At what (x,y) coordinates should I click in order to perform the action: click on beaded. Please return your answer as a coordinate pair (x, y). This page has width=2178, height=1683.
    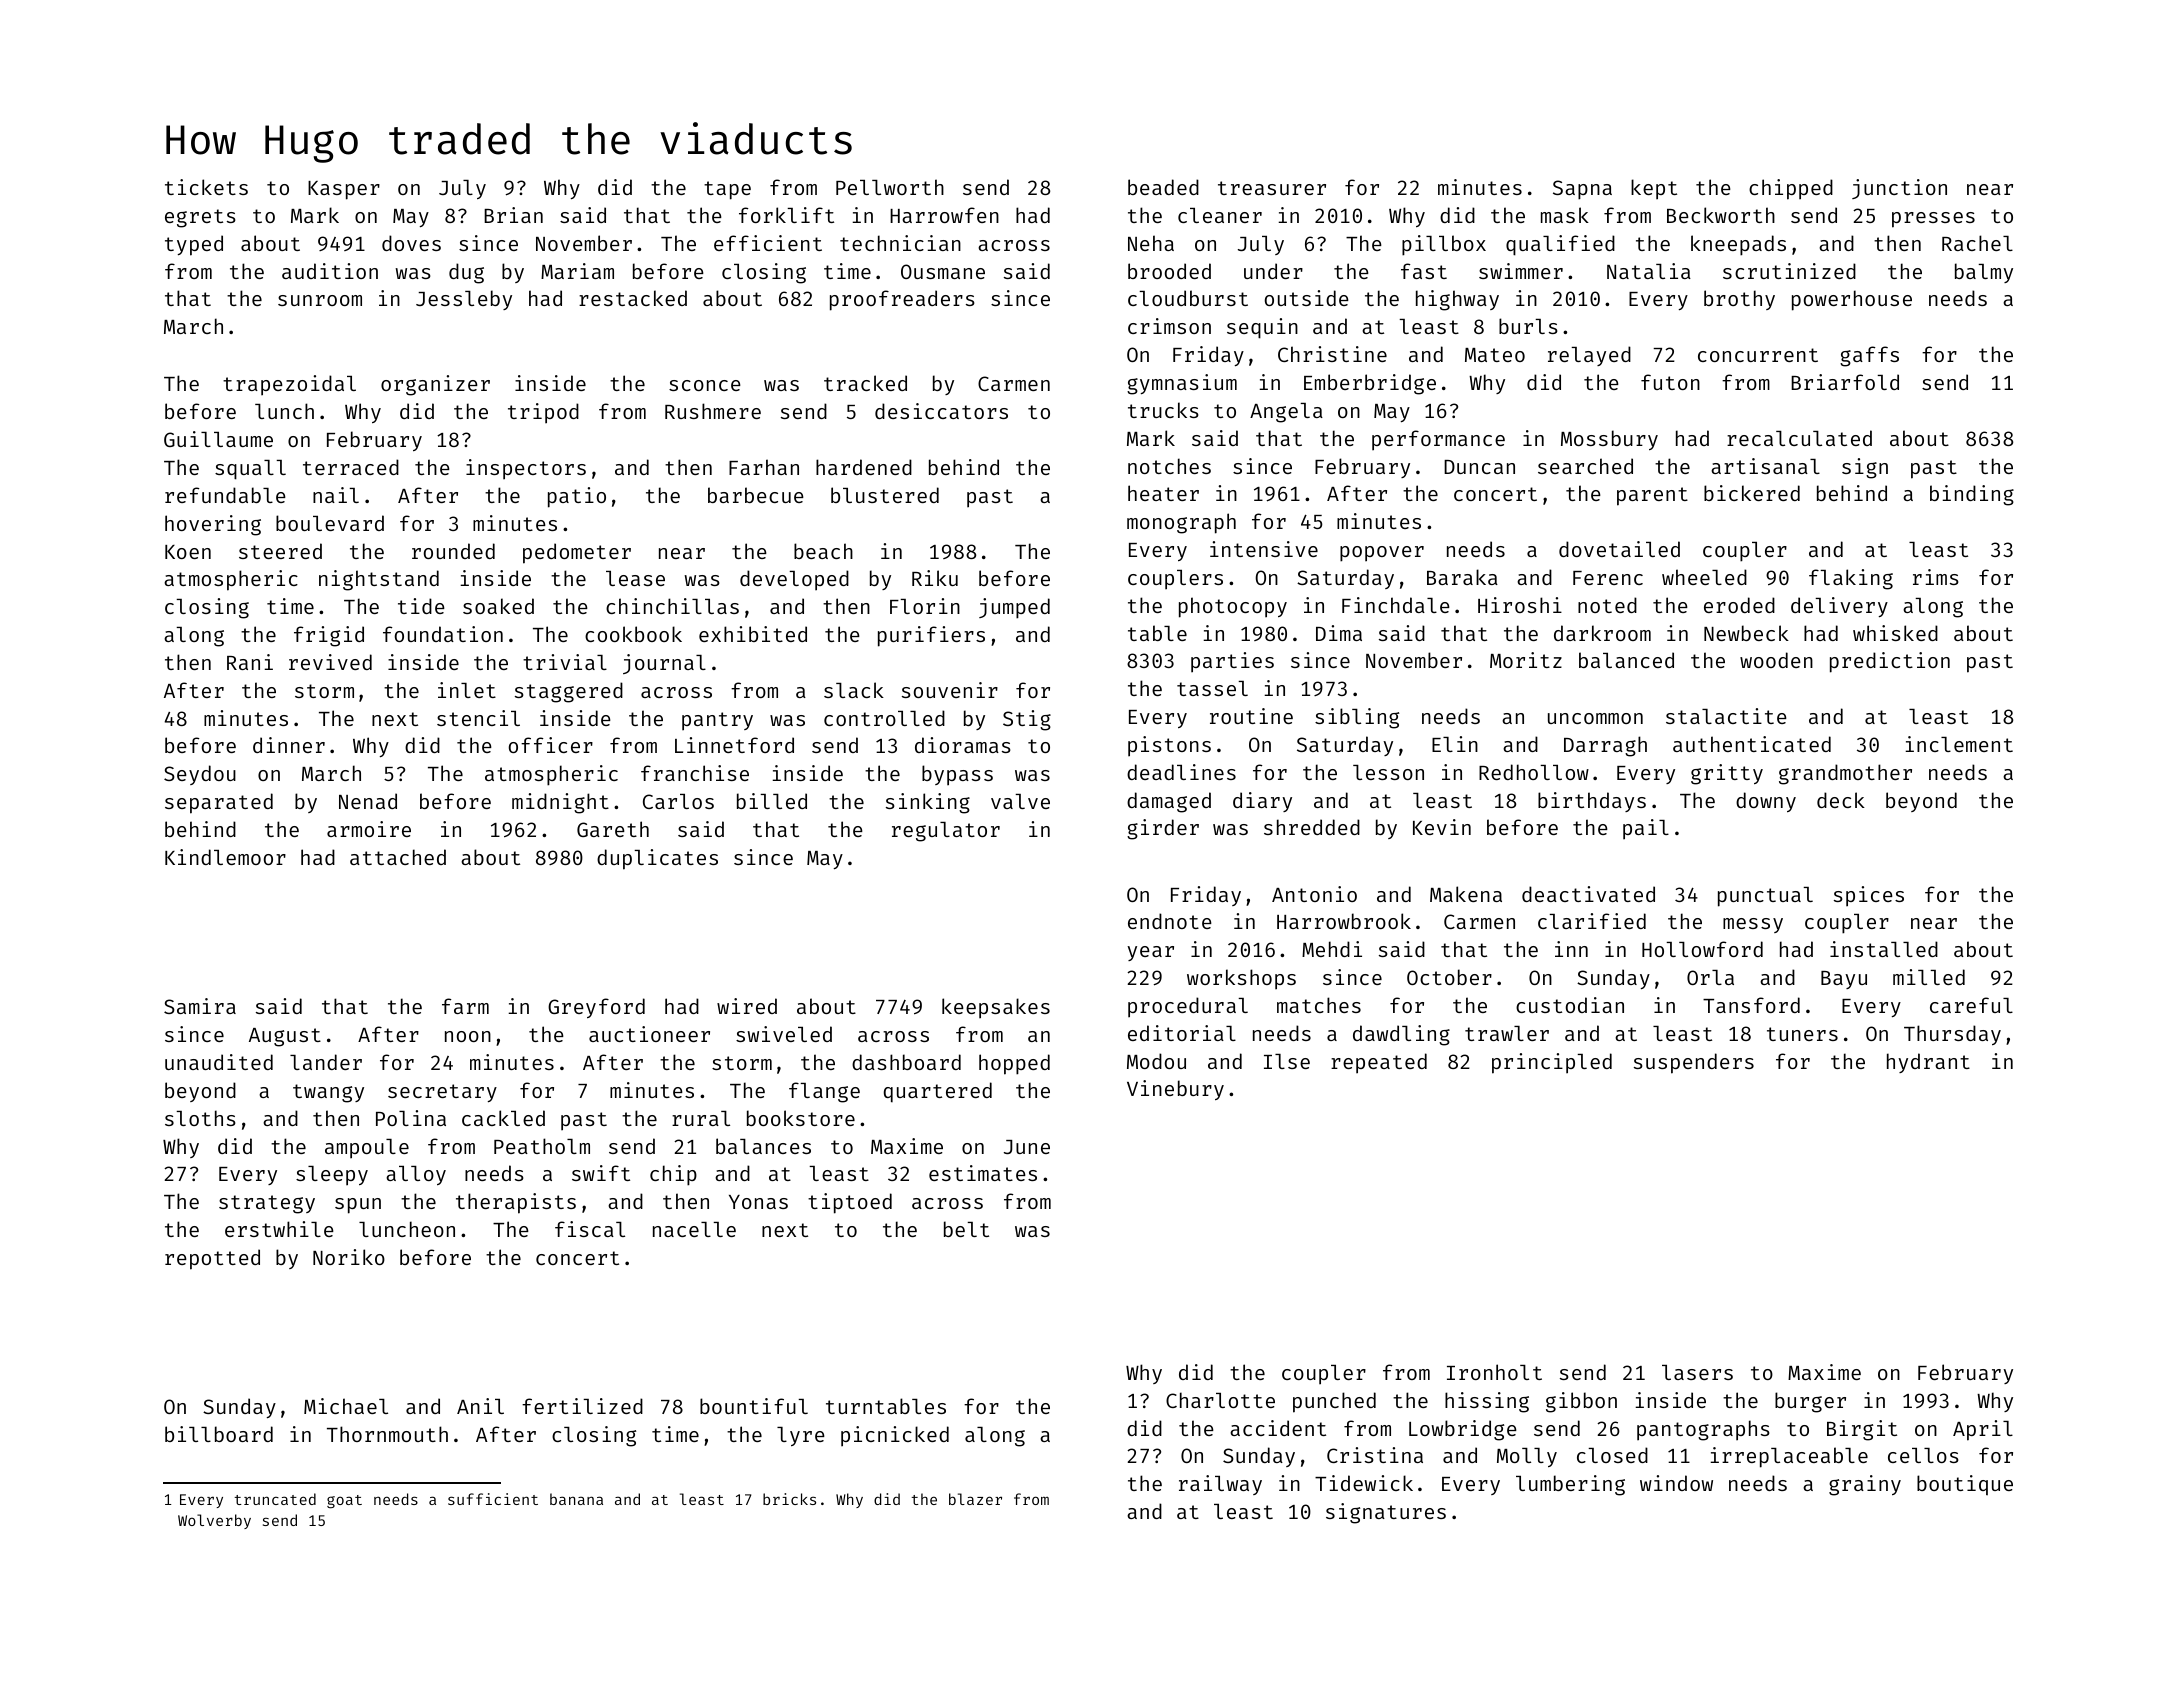
    Looking at the image, I should click on (1163, 187).
